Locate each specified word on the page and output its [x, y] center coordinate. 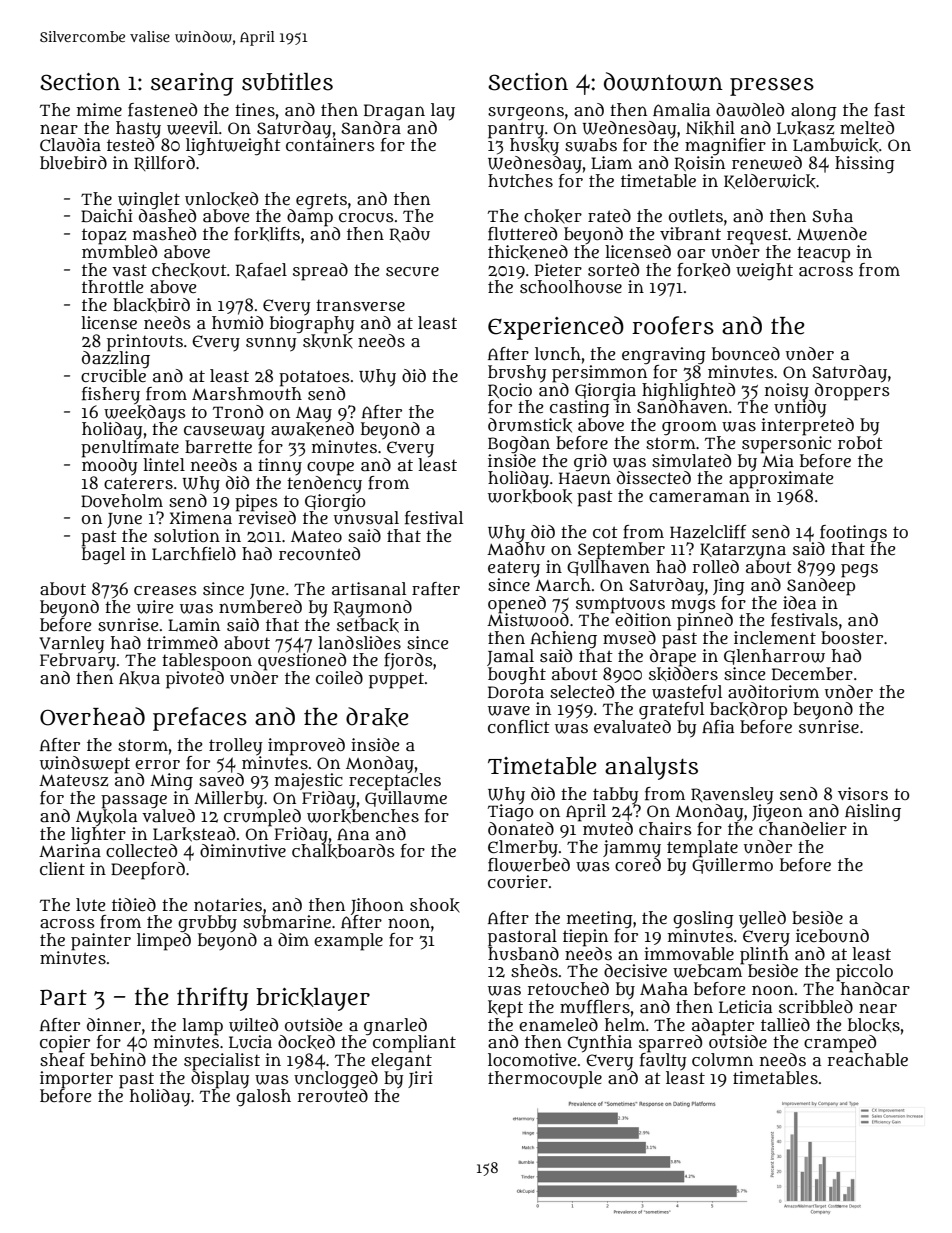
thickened [528, 252]
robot [860, 442]
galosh [263, 1097]
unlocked [221, 199]
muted [608, 829]
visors [863, 793]
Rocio [510, 390]
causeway [224, 432]
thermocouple [545, 1080]
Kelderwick [770, 181]
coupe [330, 468]
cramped [840, 1044]
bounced [746, 353]
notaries [228, 905]
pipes [256, 502]
